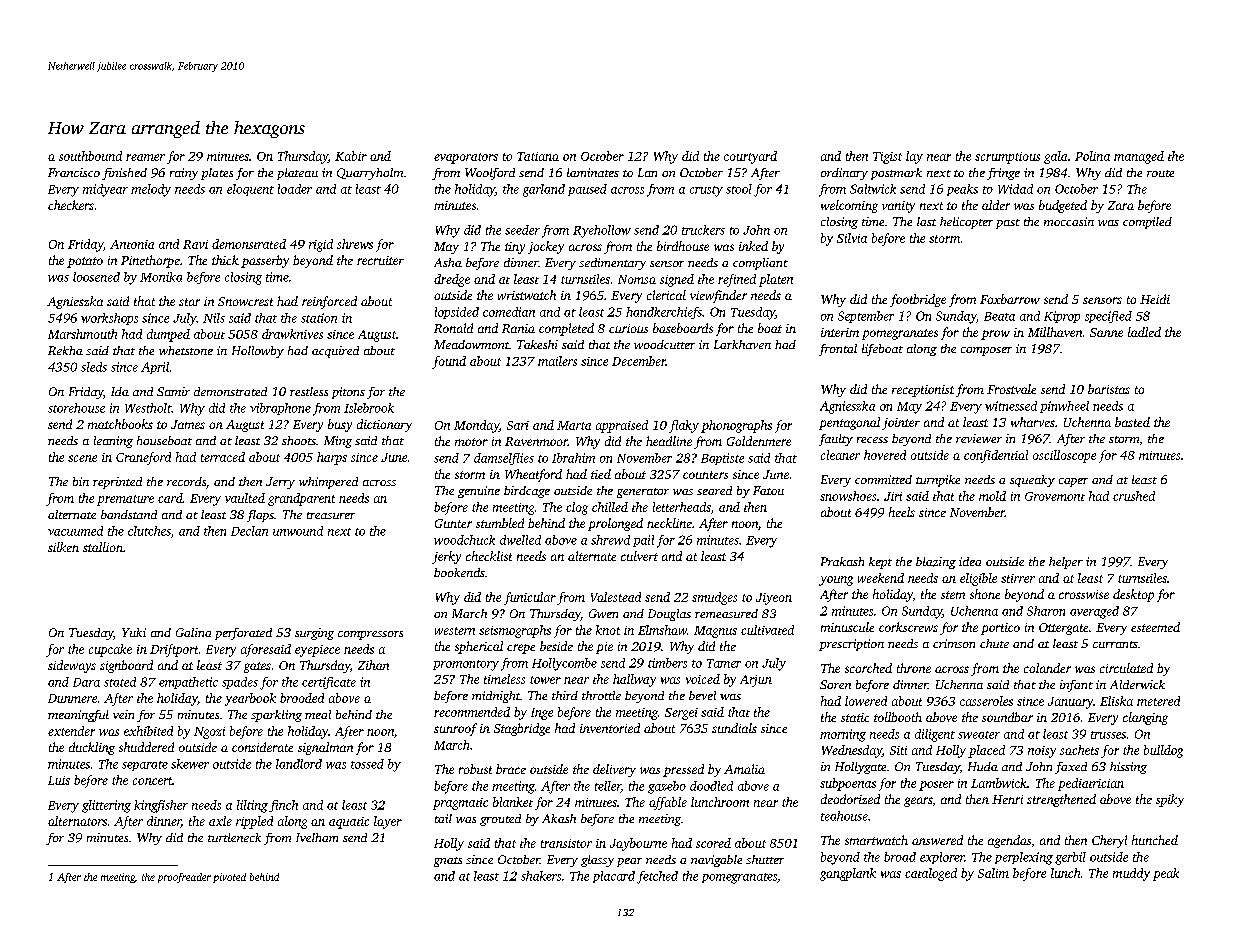 This document has width=1233, height=952. What do you see at coordinates (938, 481) in the document?
I see `turnpike` at bounding box center [938, 481].
